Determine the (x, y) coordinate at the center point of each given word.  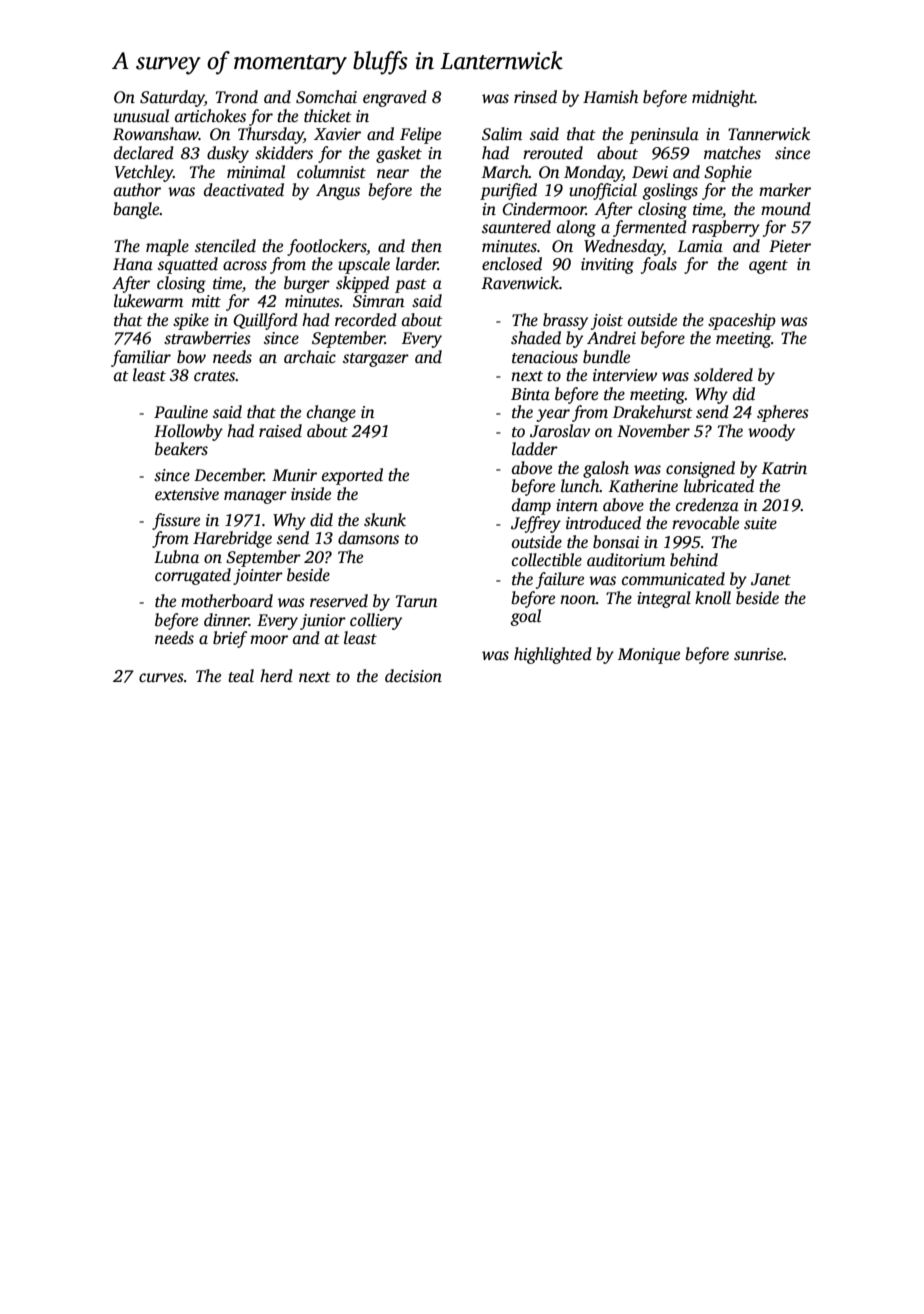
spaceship (742, 321)
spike (191, 321)
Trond (237, 97)
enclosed (512, 264)
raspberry (726, 228)
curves (161, 678)
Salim (502, 134)
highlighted (553, 655)
